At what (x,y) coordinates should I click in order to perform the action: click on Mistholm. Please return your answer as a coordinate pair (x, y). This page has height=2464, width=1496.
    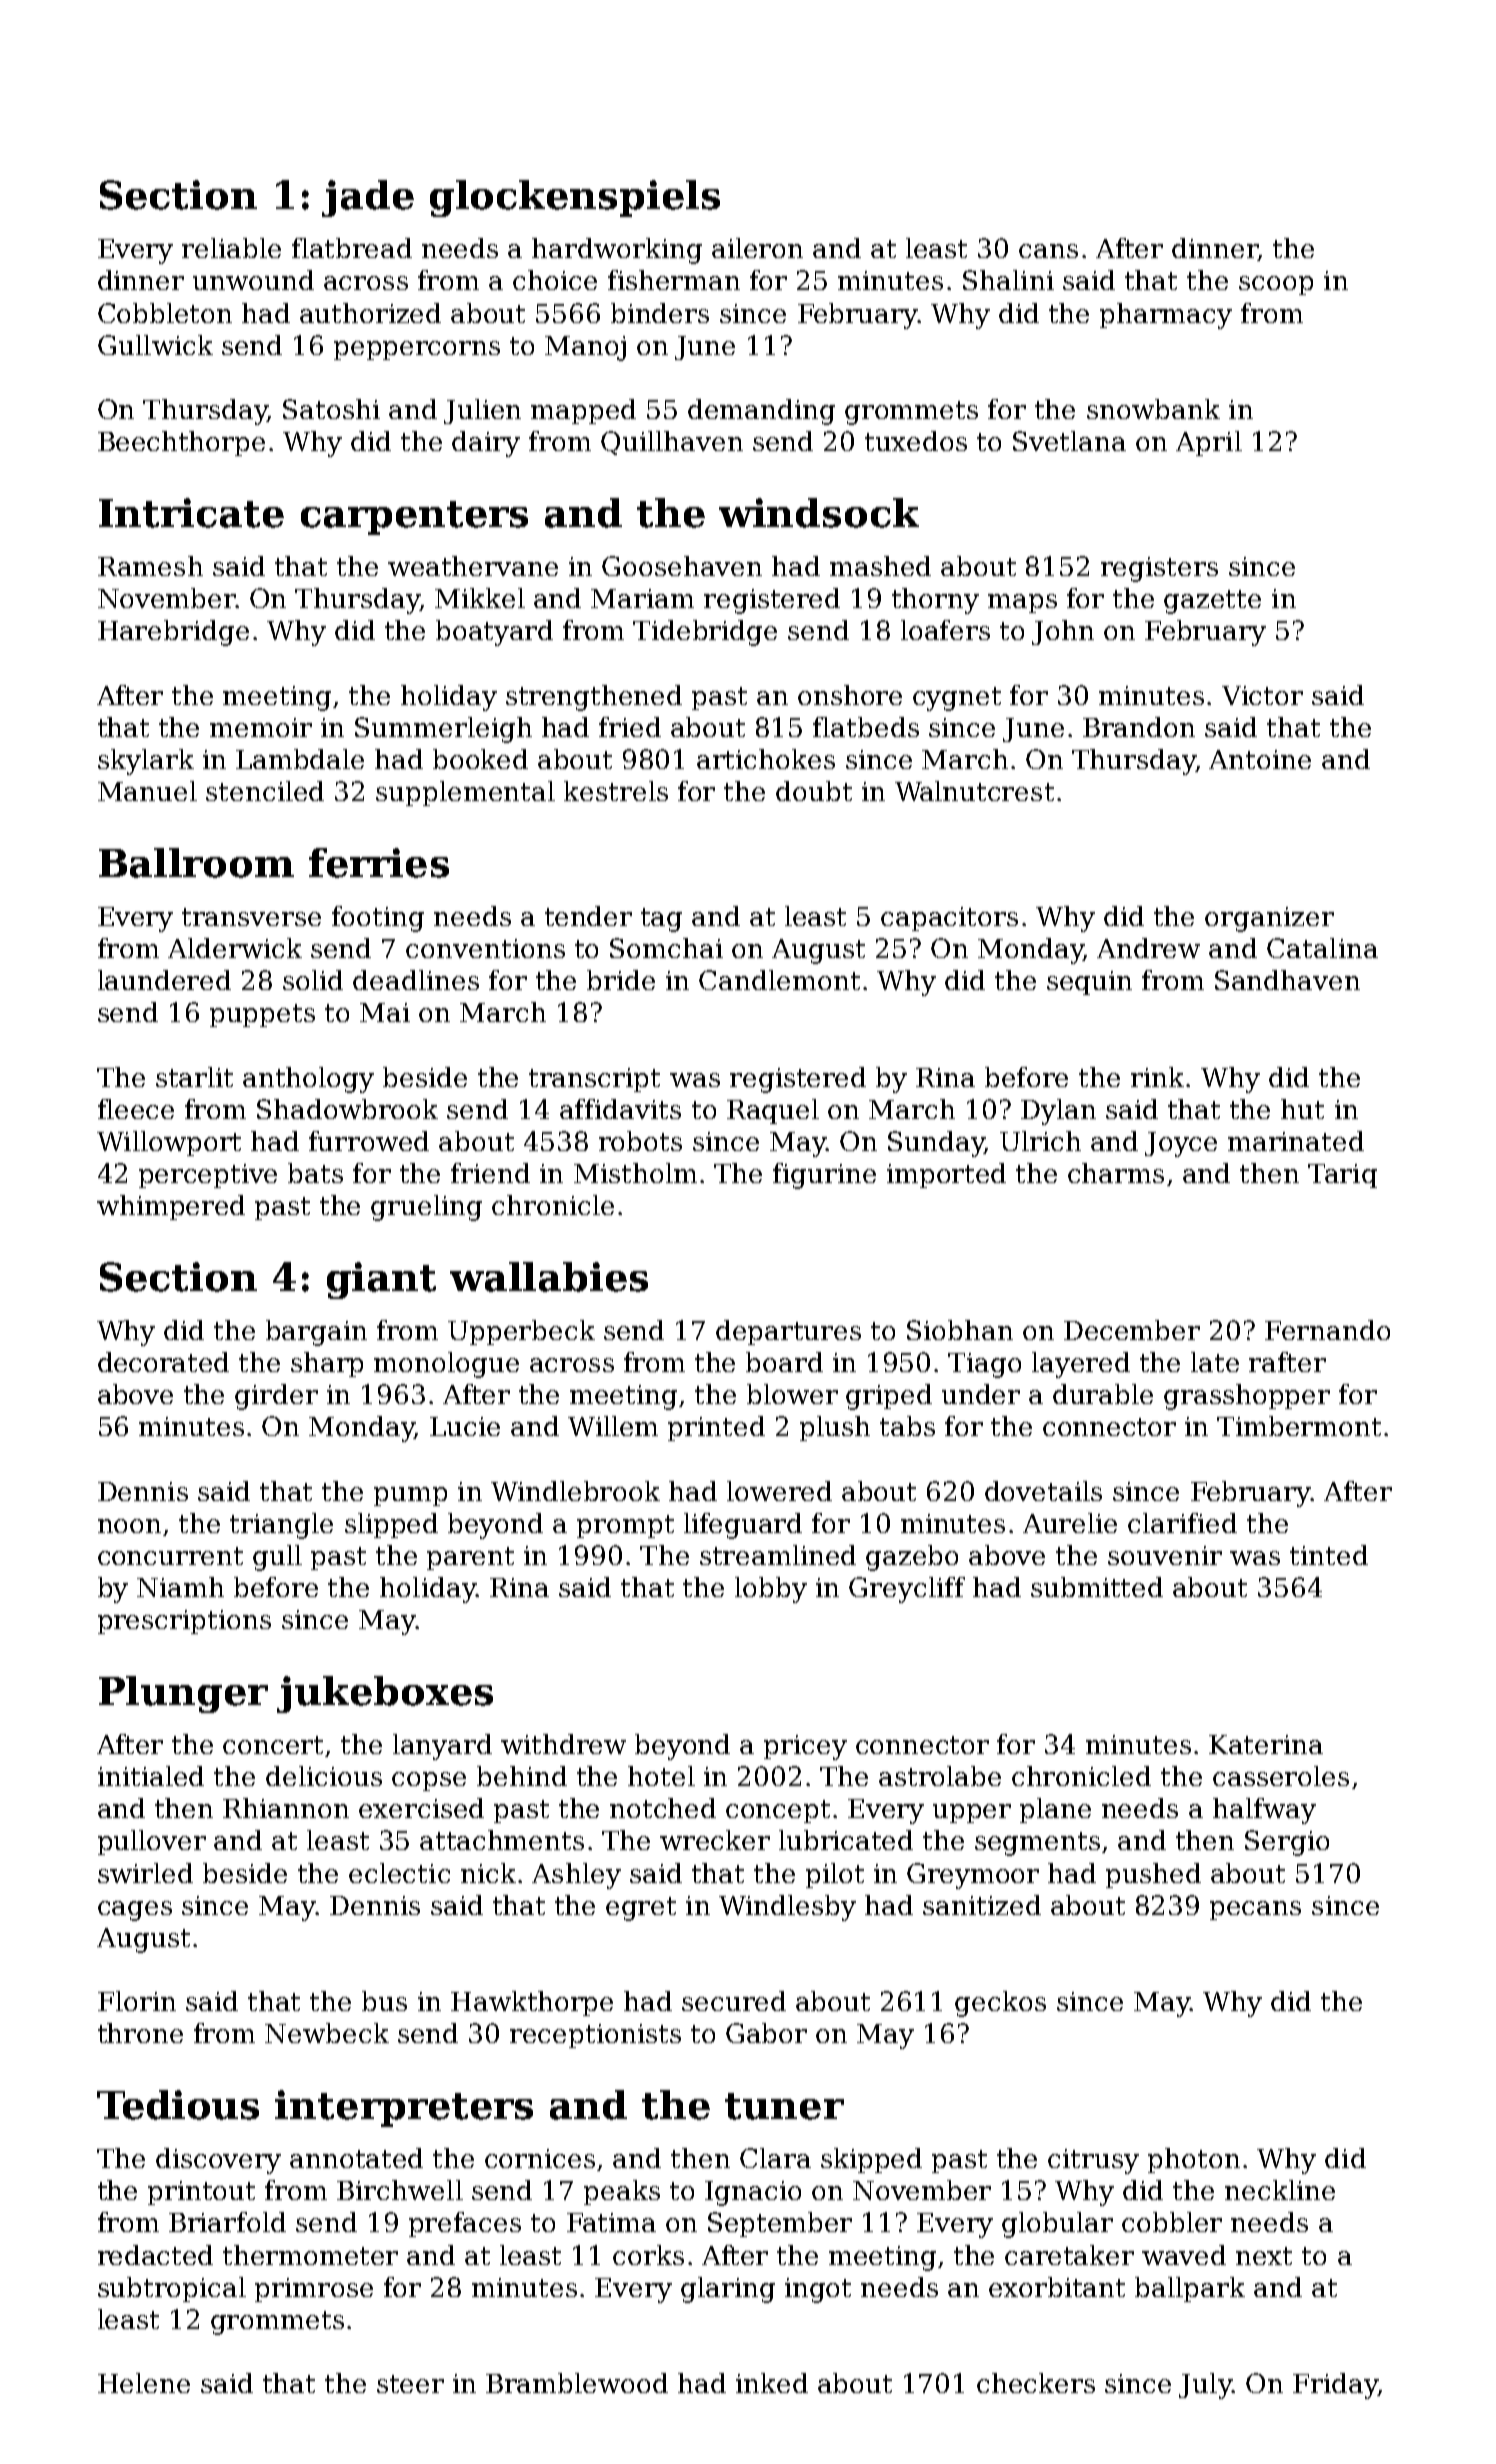
    Looking at the image, I should click on (635, 1173).
